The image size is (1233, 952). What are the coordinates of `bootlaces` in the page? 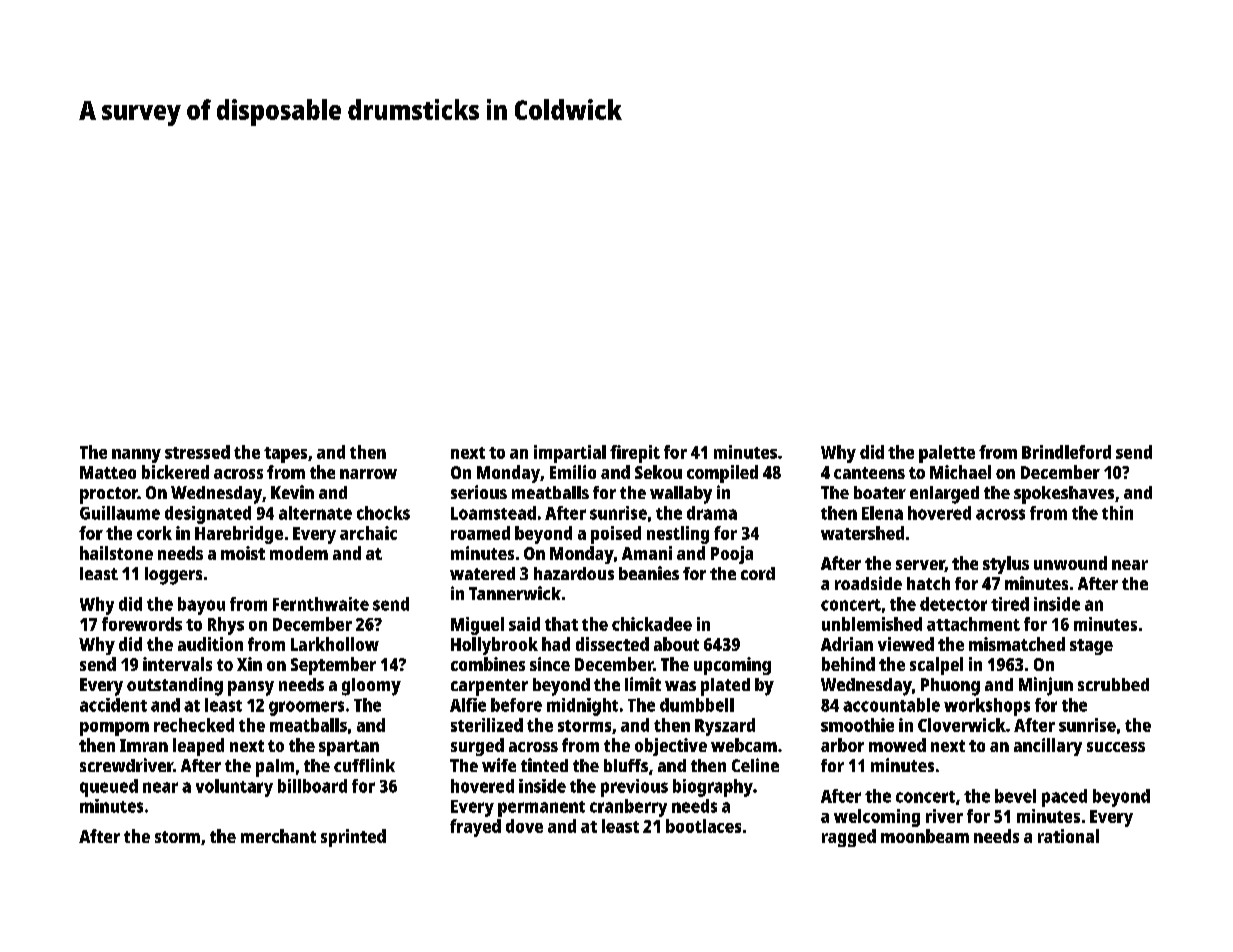 It's located at (703, 826).
